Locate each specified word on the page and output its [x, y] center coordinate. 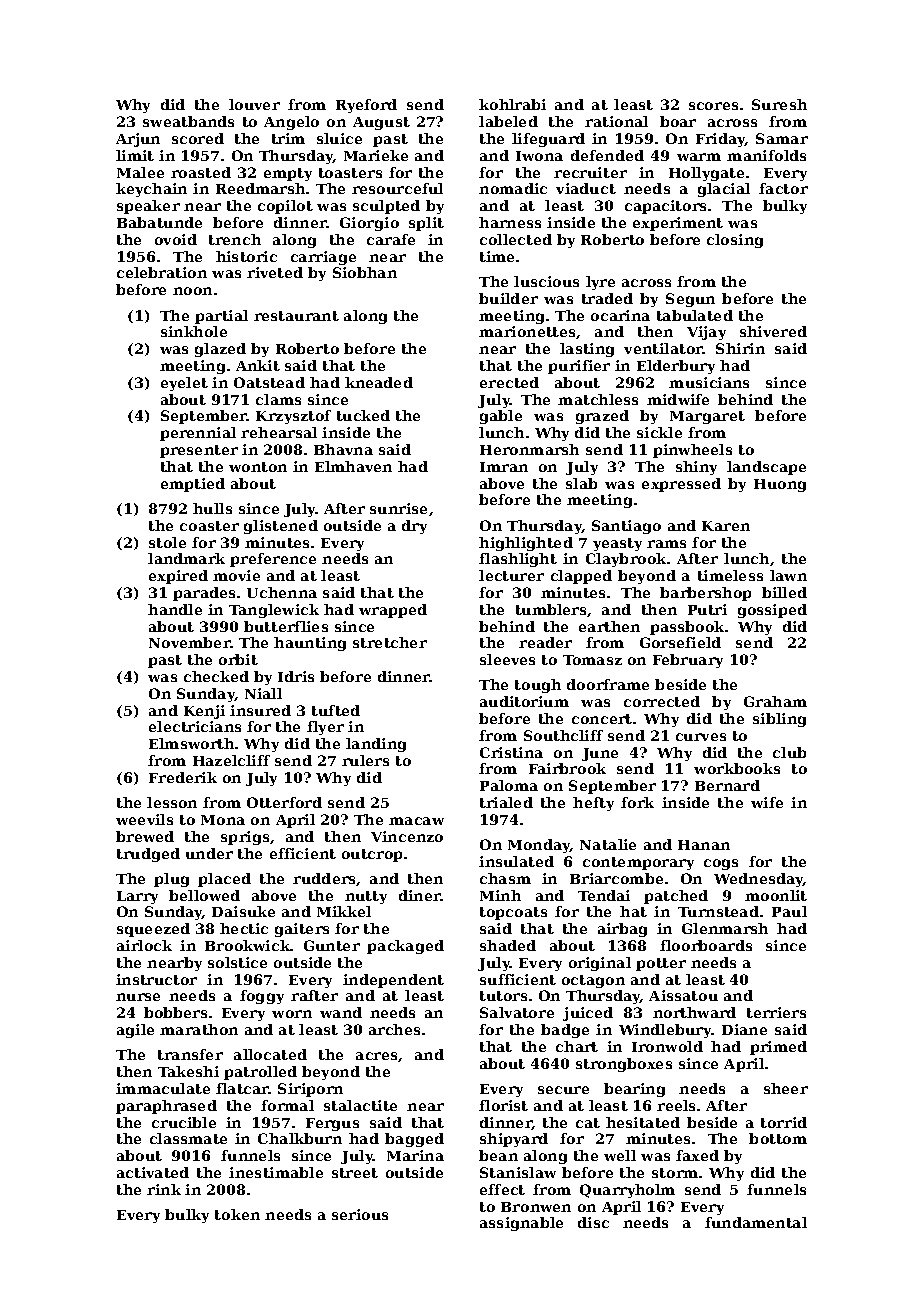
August [381, 123]
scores [713, 106]
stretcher [390, 642]
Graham [775, 701]
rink [164, 1189]
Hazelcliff [231, 760]
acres [376, 1056]
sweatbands [188, 121]
